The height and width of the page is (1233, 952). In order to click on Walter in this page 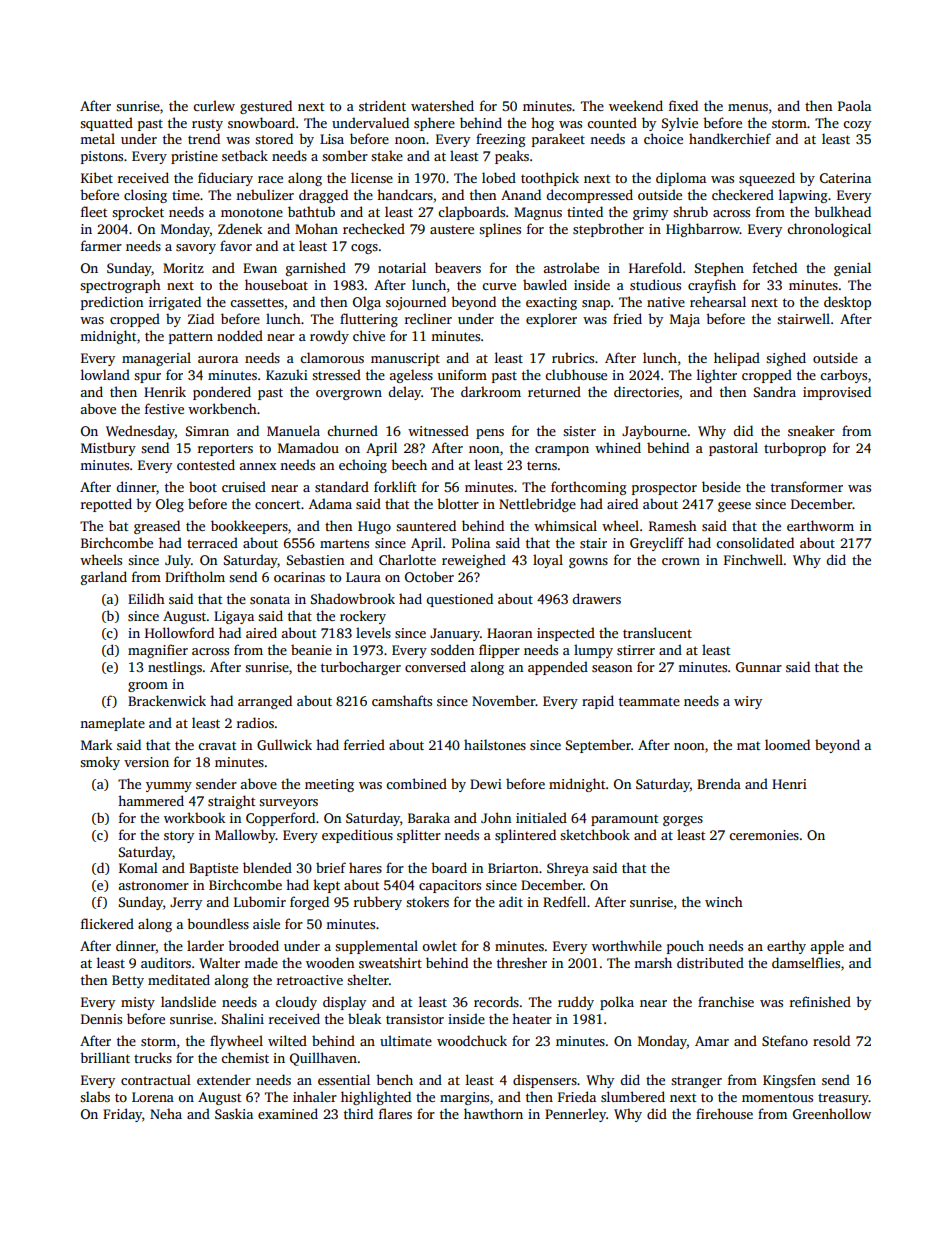, I will do `click(219, 962)`.
